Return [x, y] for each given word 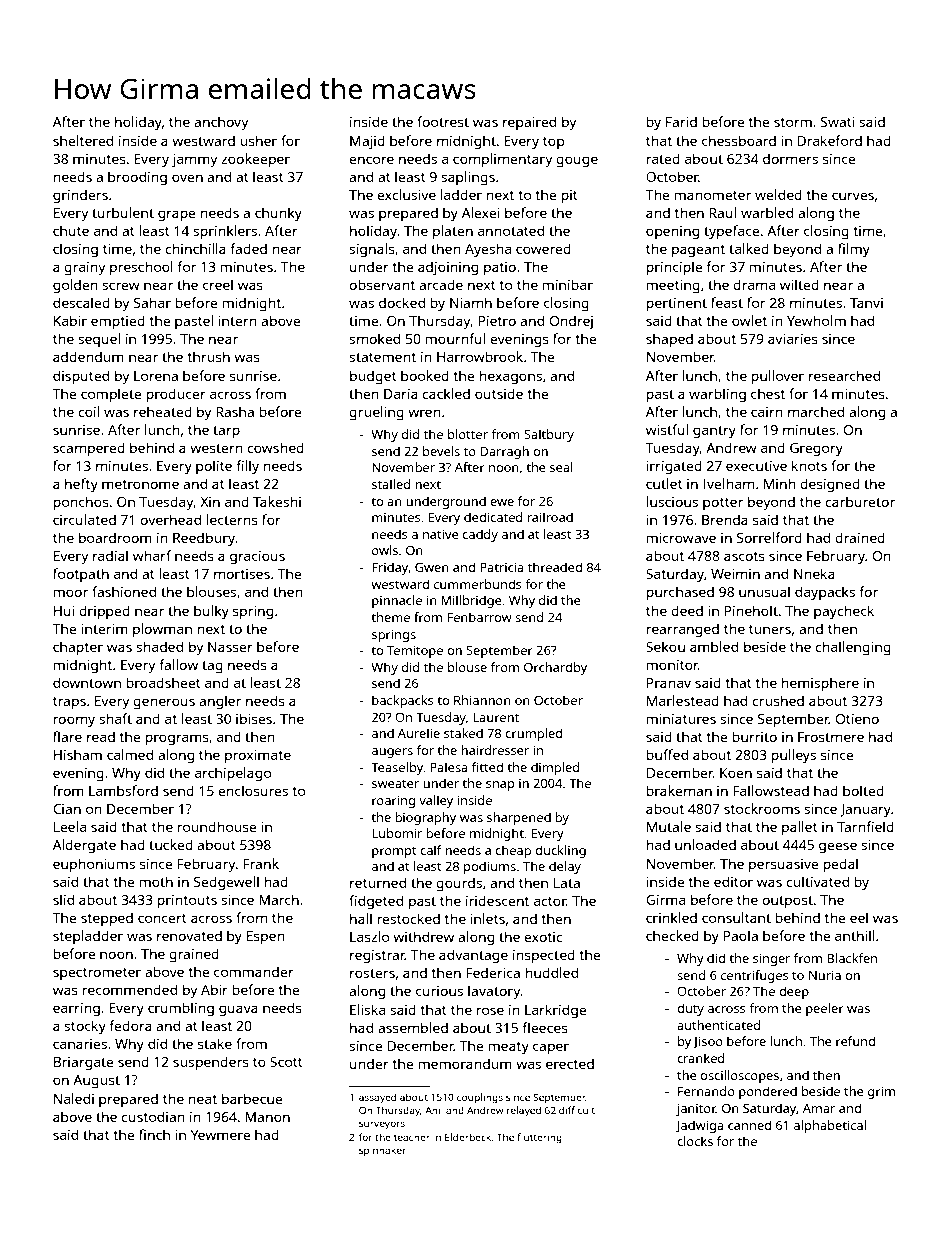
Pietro [497, 321]
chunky [278, 214]
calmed [130, 754]
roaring [393, 801]
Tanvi [866, 303]
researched [844, 375]
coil [88, 411]
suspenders [211, 1063]
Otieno [857, 719]
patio [500, 268]
